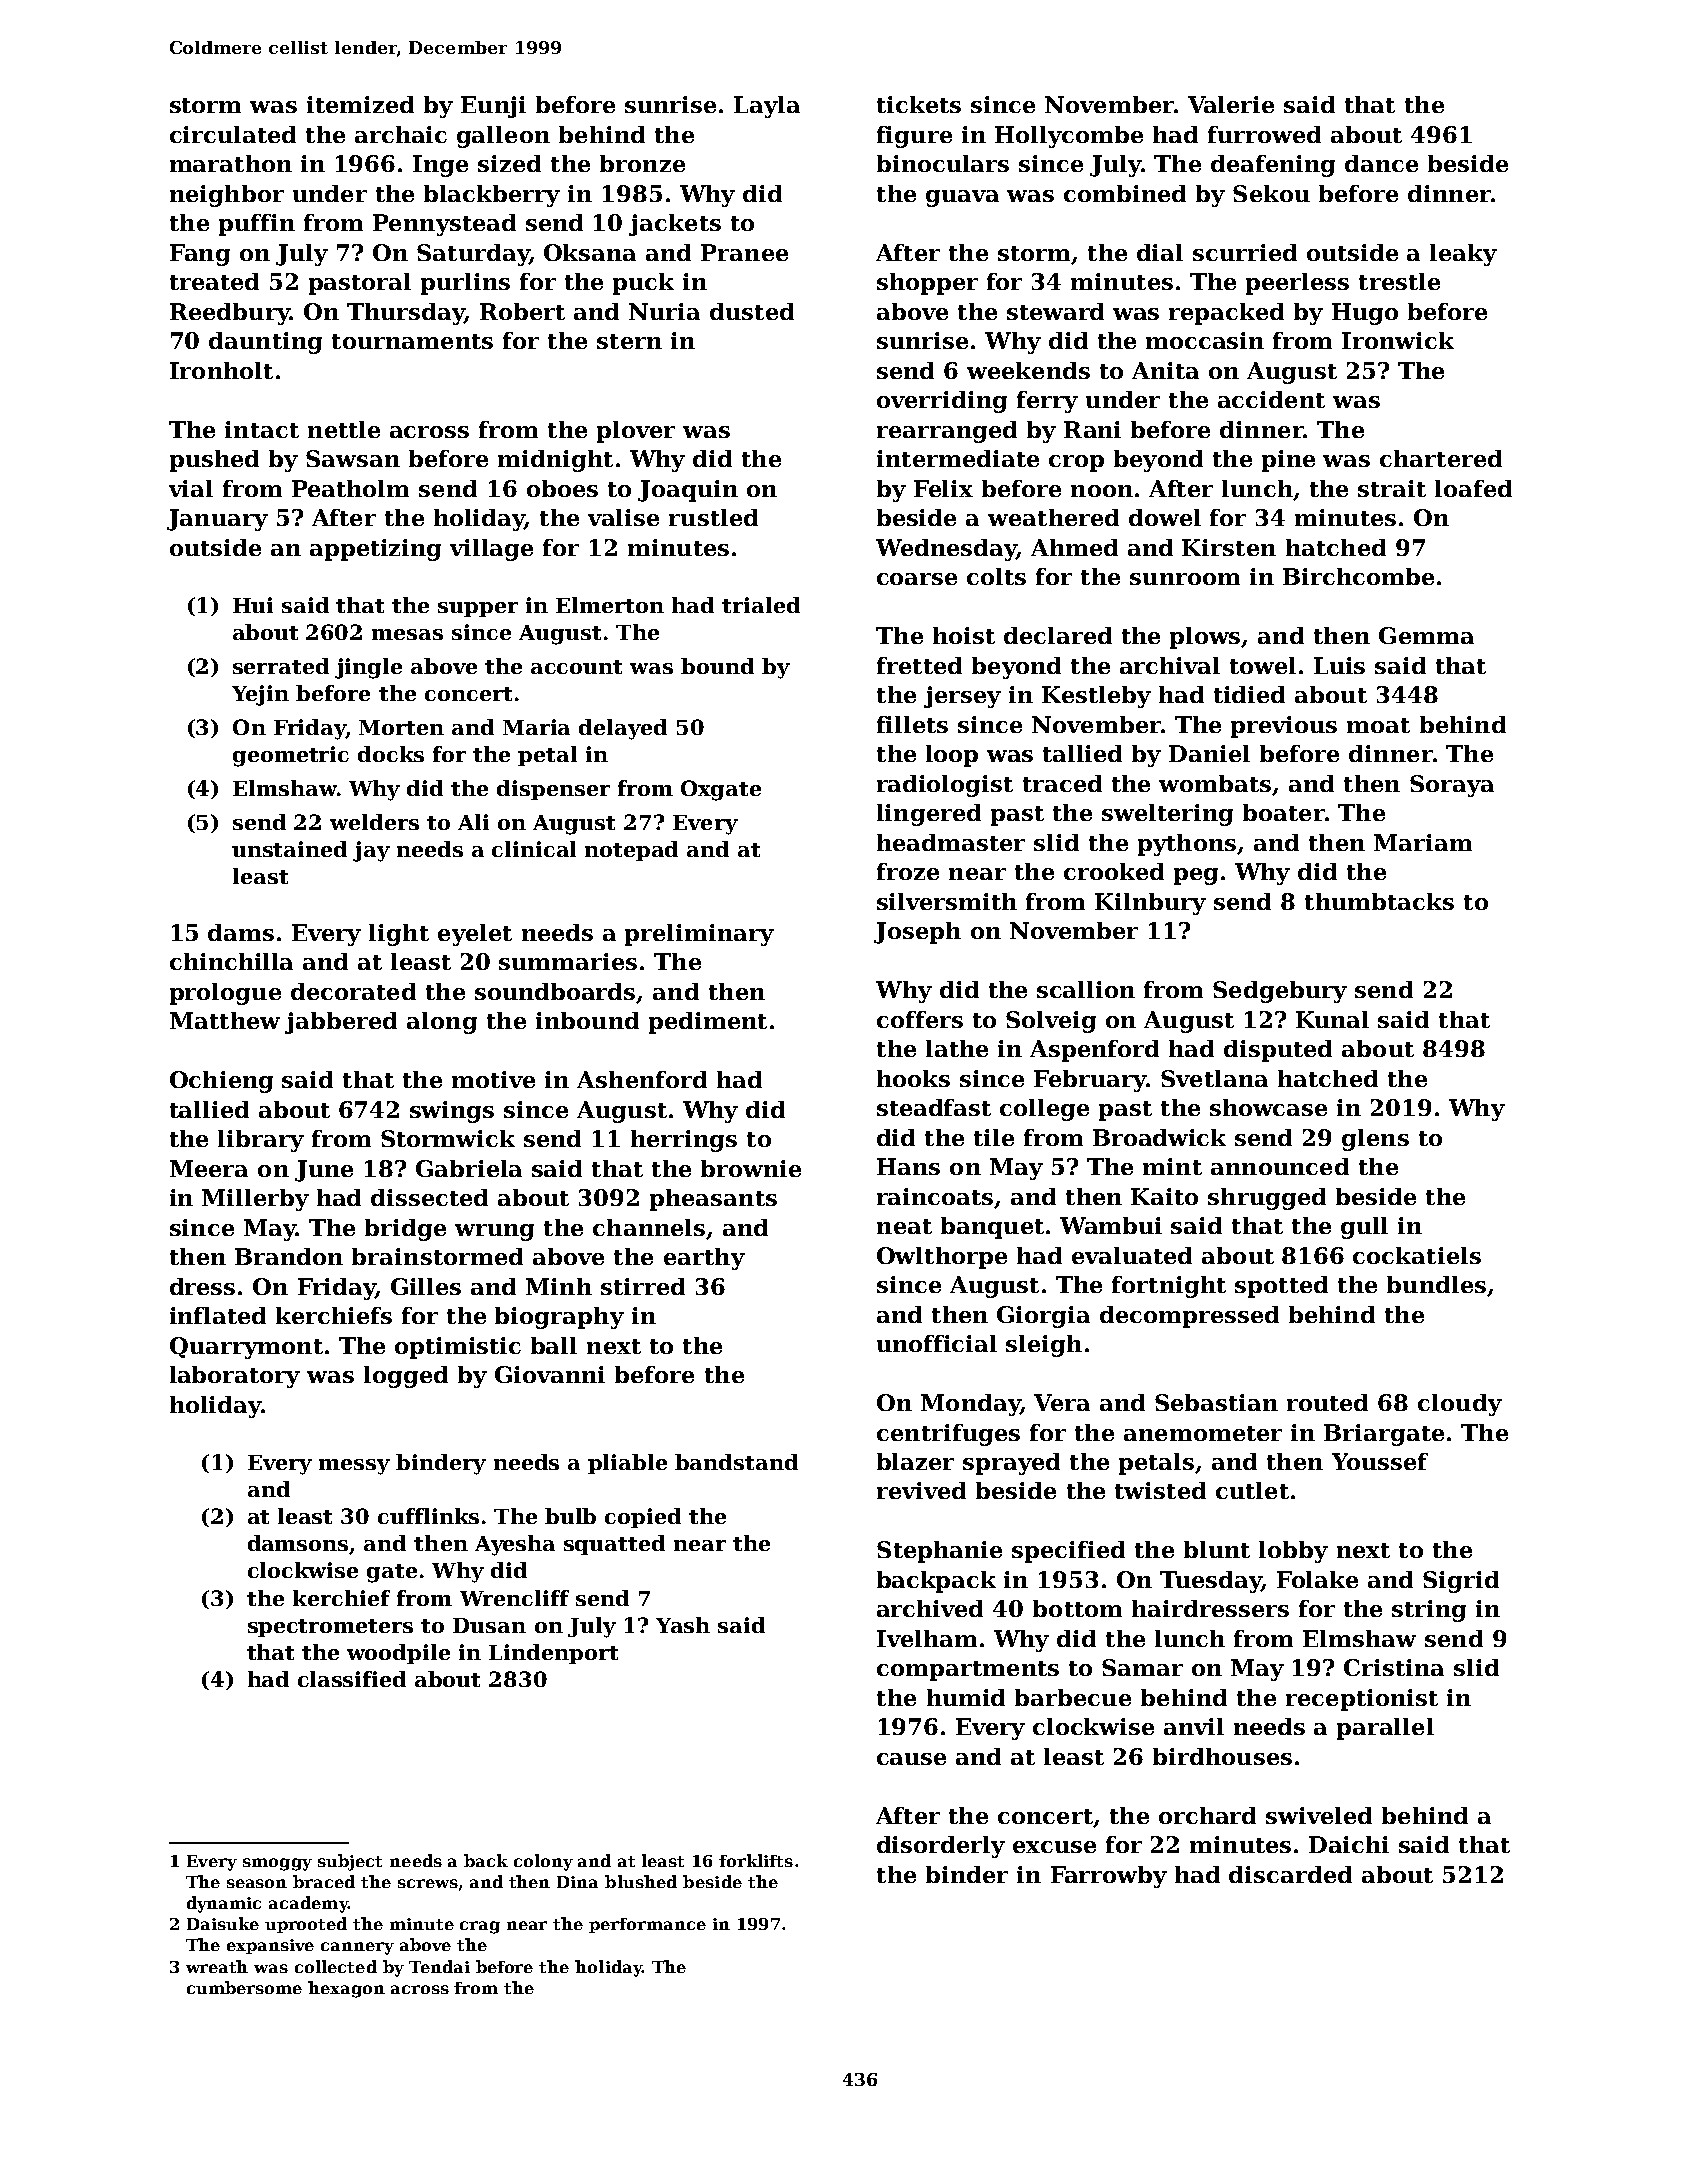 This screenshot has width=1683, height=2178. I want to click on classified, so click(352, 1679).
